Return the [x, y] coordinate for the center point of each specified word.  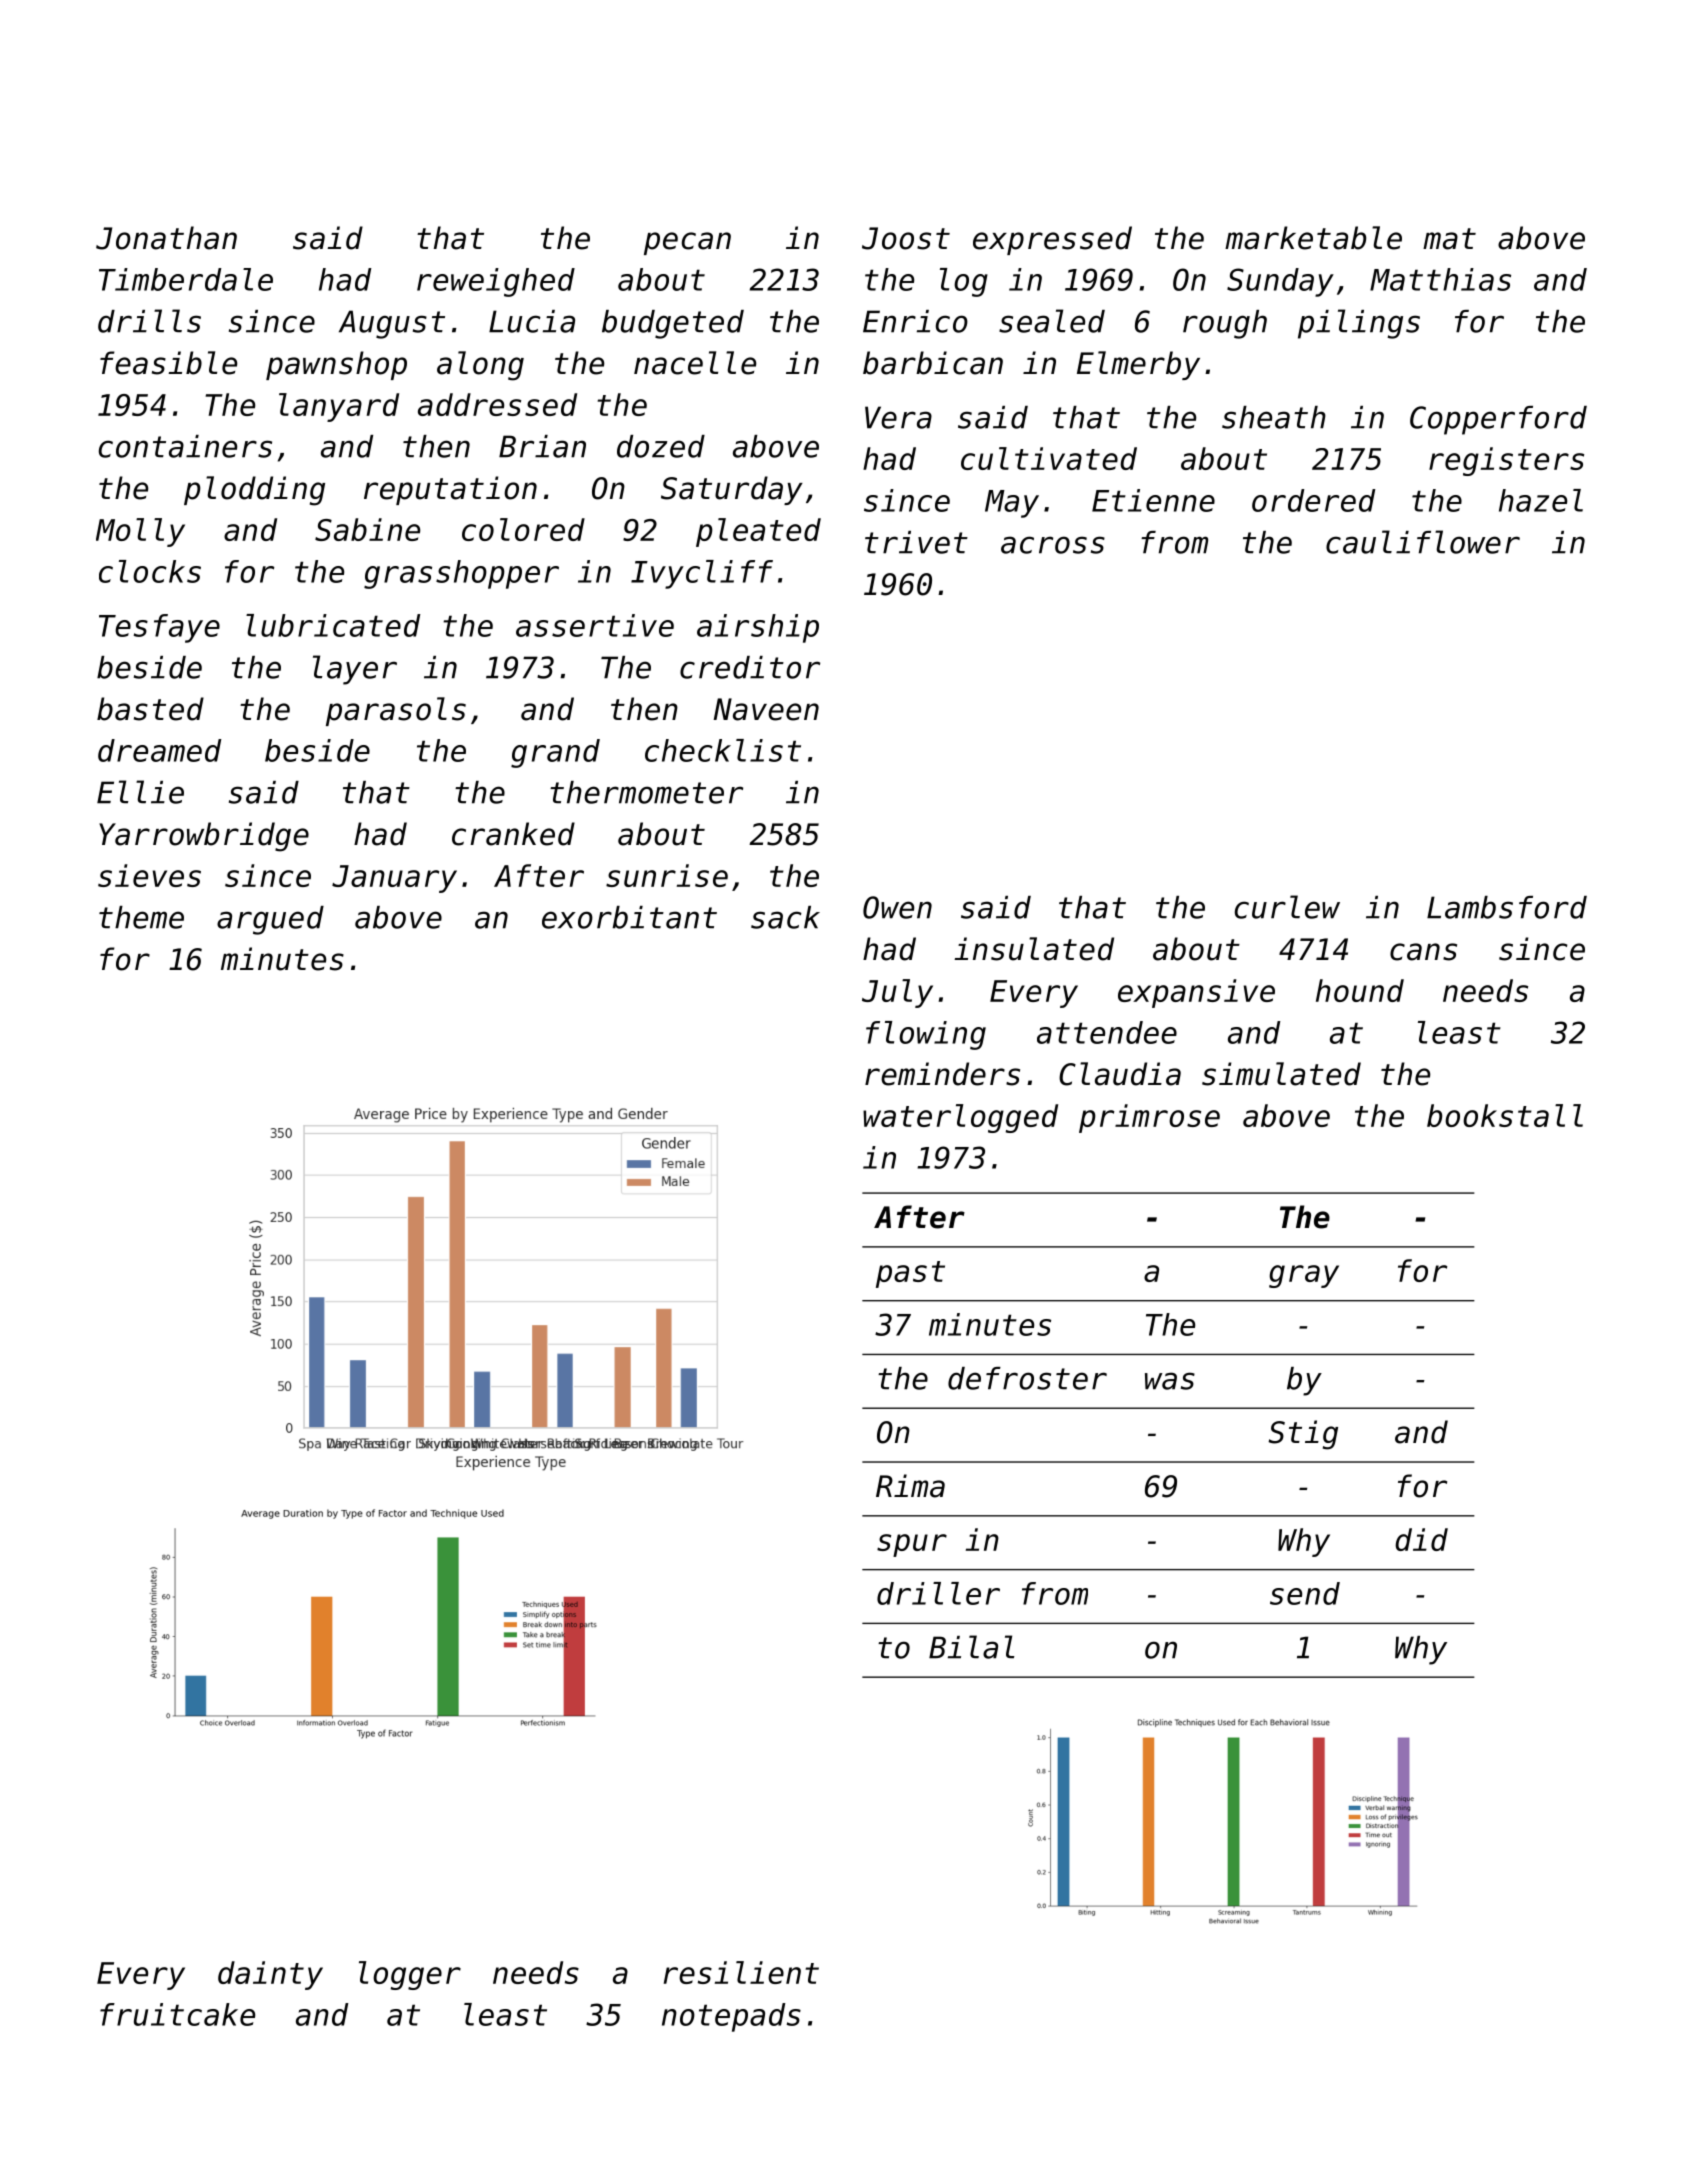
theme [141, 917]
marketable [1313, 238]
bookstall [1505, 1115]
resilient [741, 1972]
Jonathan [166, 238]
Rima [910, 1486]
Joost [906, 238]
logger [410, 1975]
